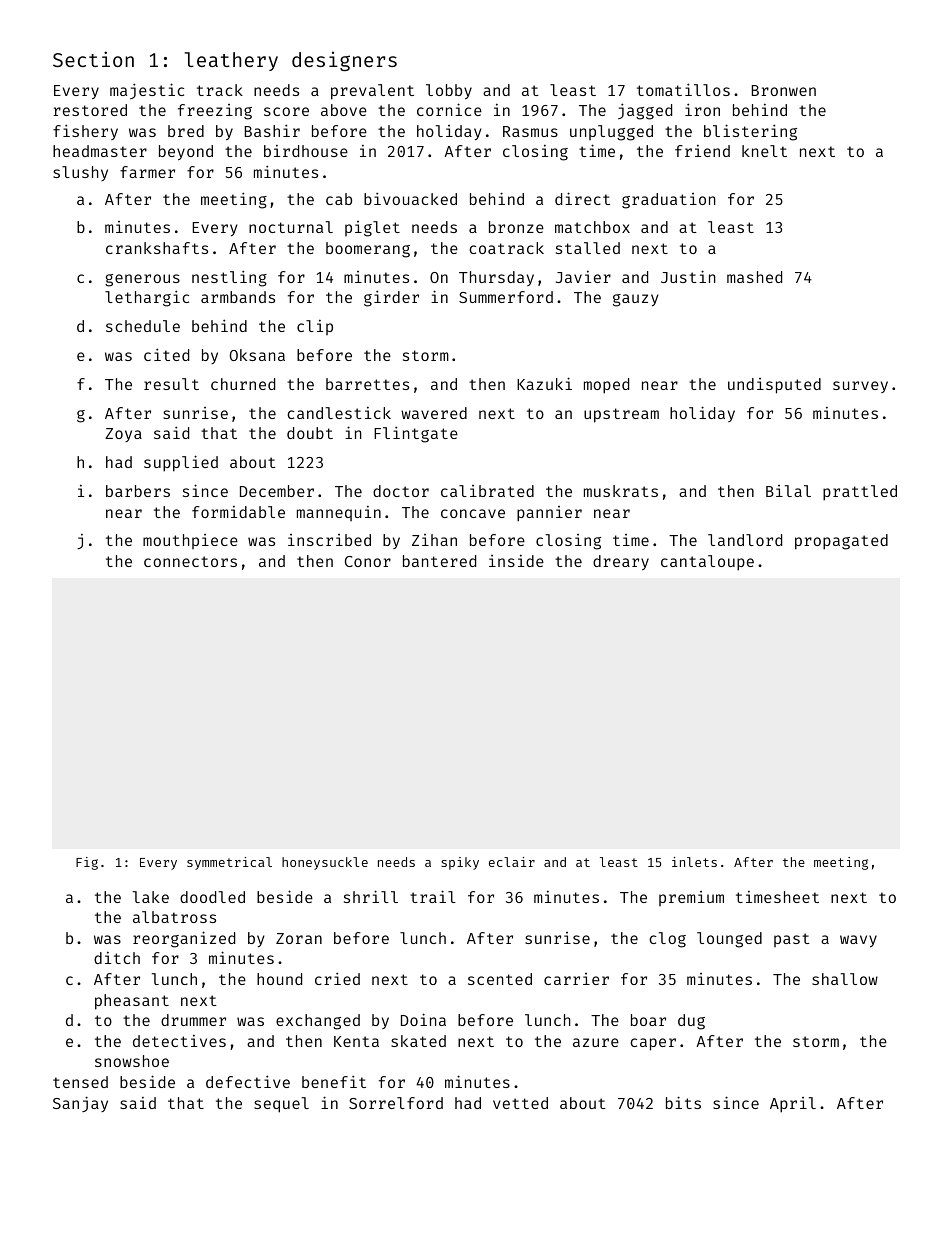 The image size is (952, 1233). Describe the element at coordinates (396, 1103) in the page. I see `Sorrelford` at that location.
